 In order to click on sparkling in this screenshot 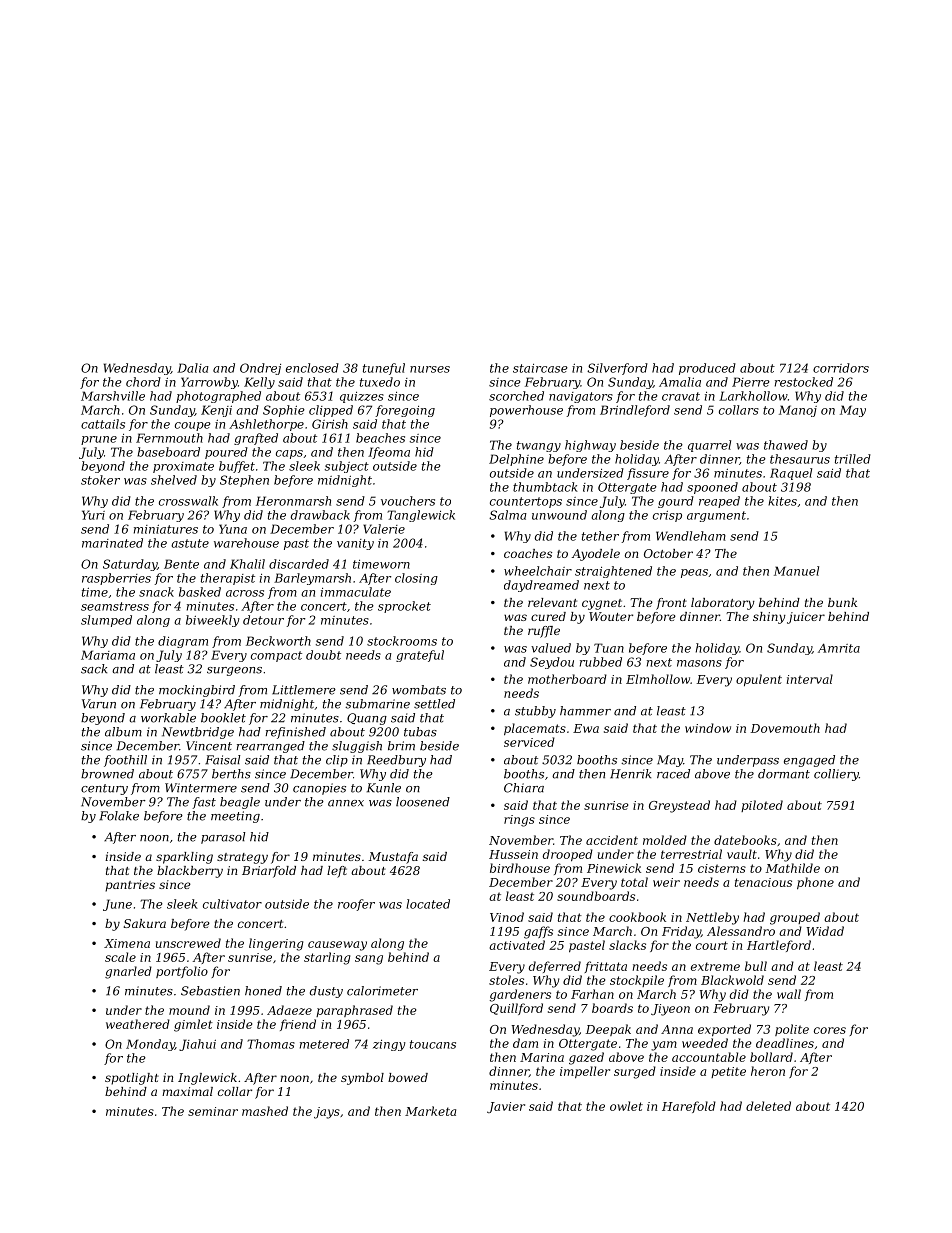, I will do `click(184, 858)`.
